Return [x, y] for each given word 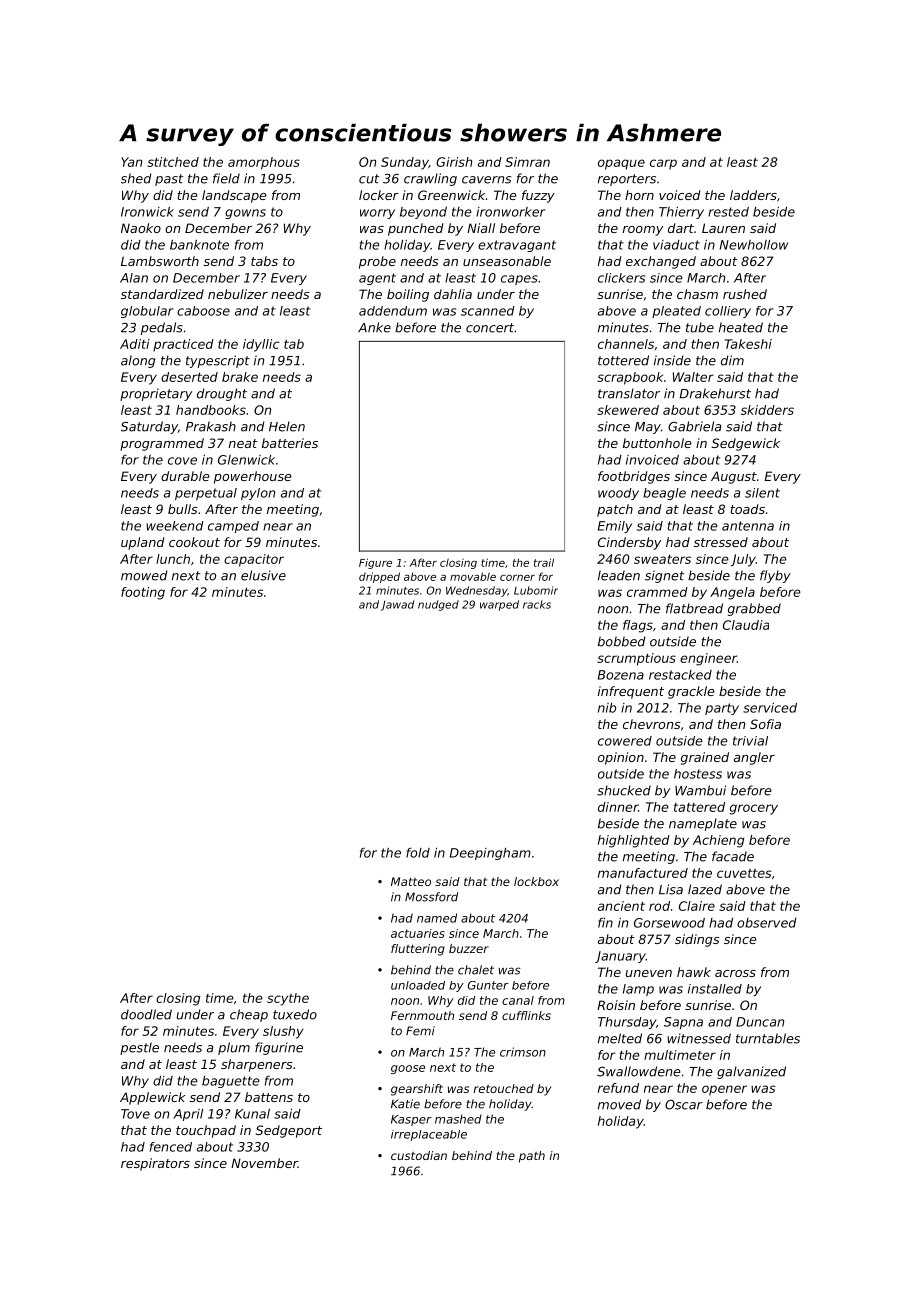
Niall [481, 228]
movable [473, 576]
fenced [171, 1147]
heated [741, 327]
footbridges [634, 477]
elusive [263, 575]
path [532, 1157]
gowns [245, 214]
